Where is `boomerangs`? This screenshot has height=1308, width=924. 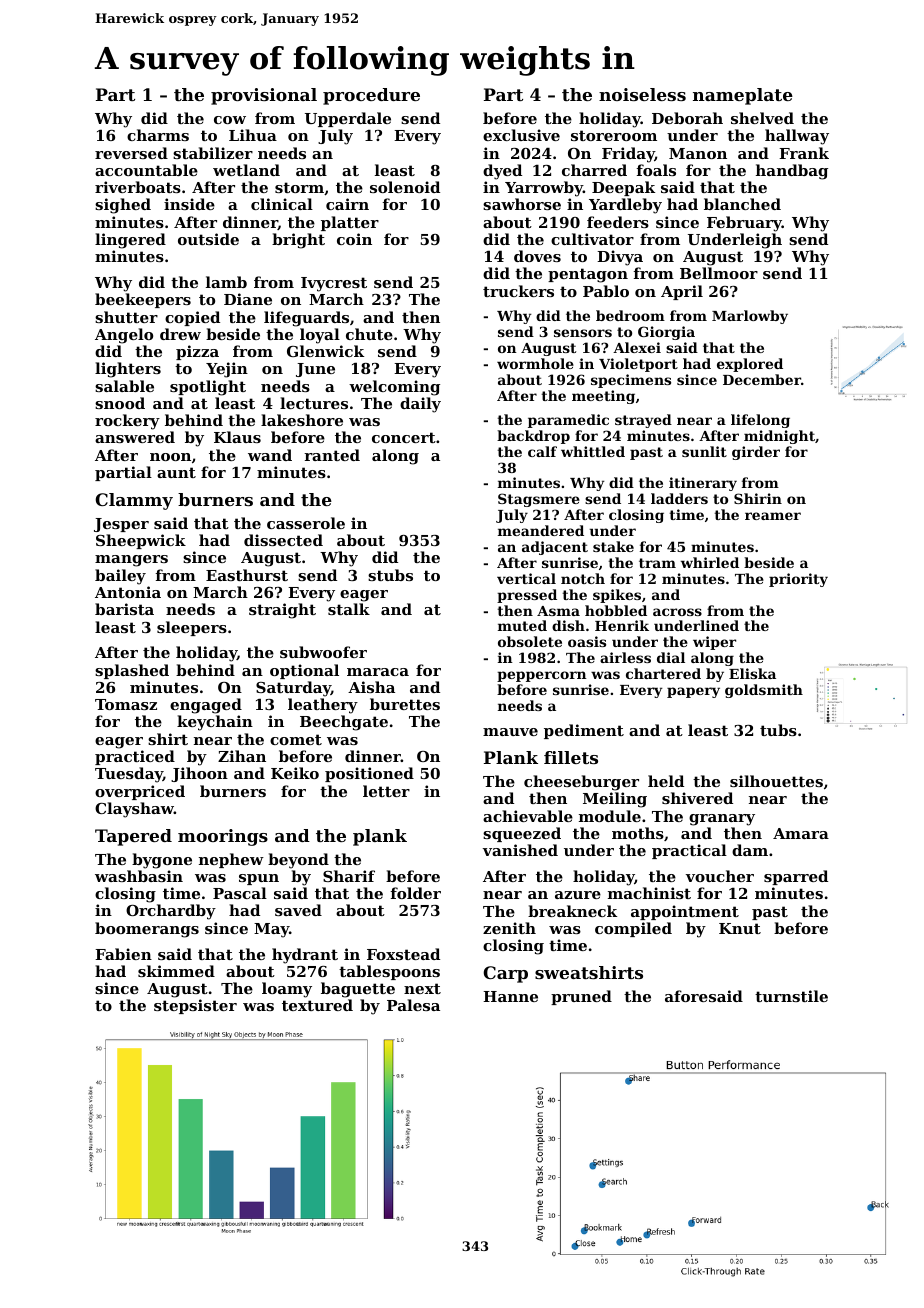 boomerangs is located at coordinates (147, 930).
